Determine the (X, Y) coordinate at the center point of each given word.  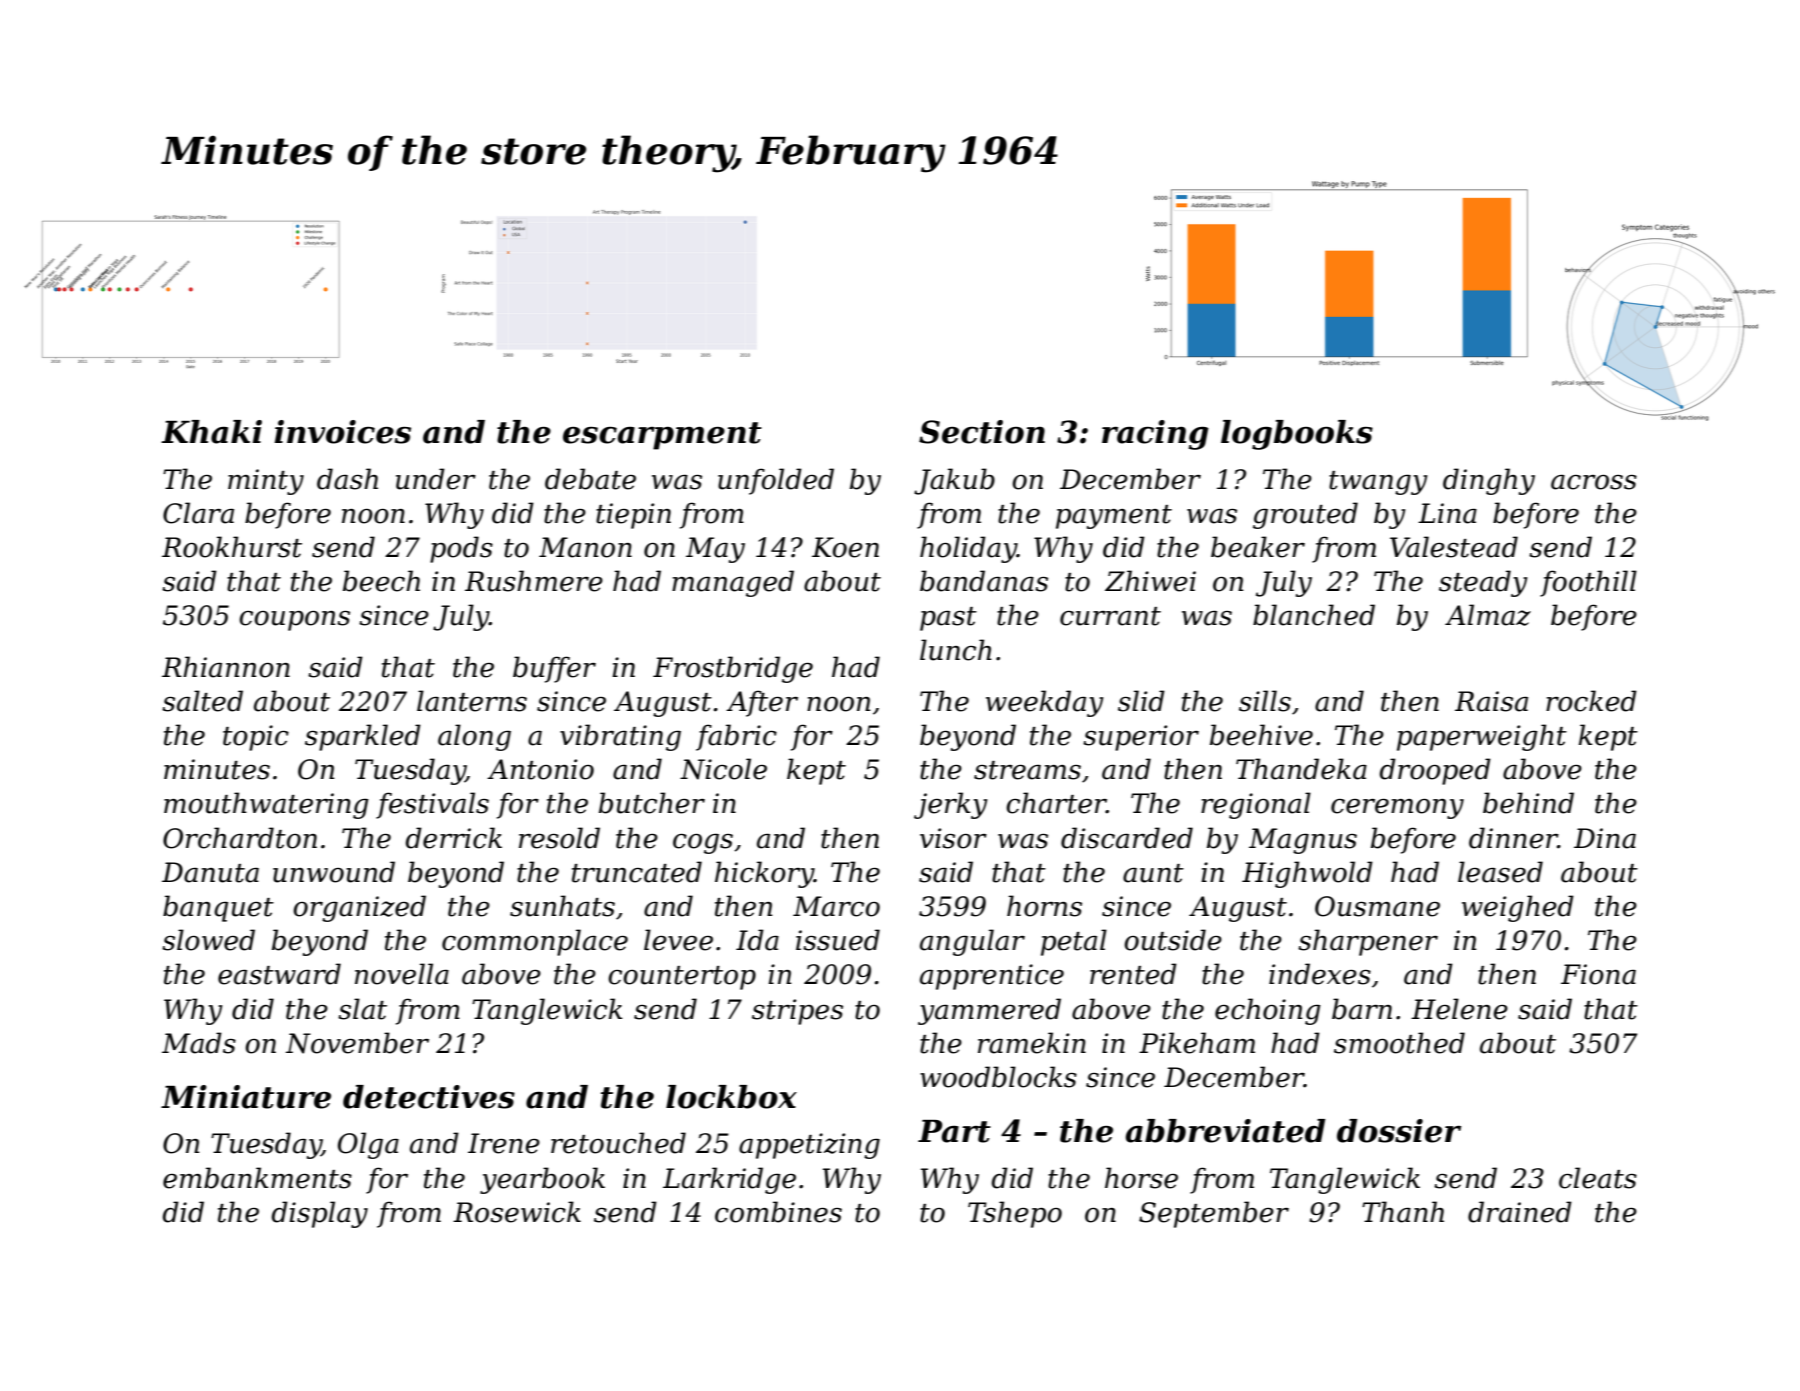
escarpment (662, 436)
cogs (703, 843)
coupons (294, 621)
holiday (968, 549)
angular (972, 942)
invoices (342, 432)
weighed (1518, 908)
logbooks (1297, 435)
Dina (1605, 838)
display (320, 1214)
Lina (1447, 513)
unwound (334, 872)
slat (362, 1009)
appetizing (809, 1146)
